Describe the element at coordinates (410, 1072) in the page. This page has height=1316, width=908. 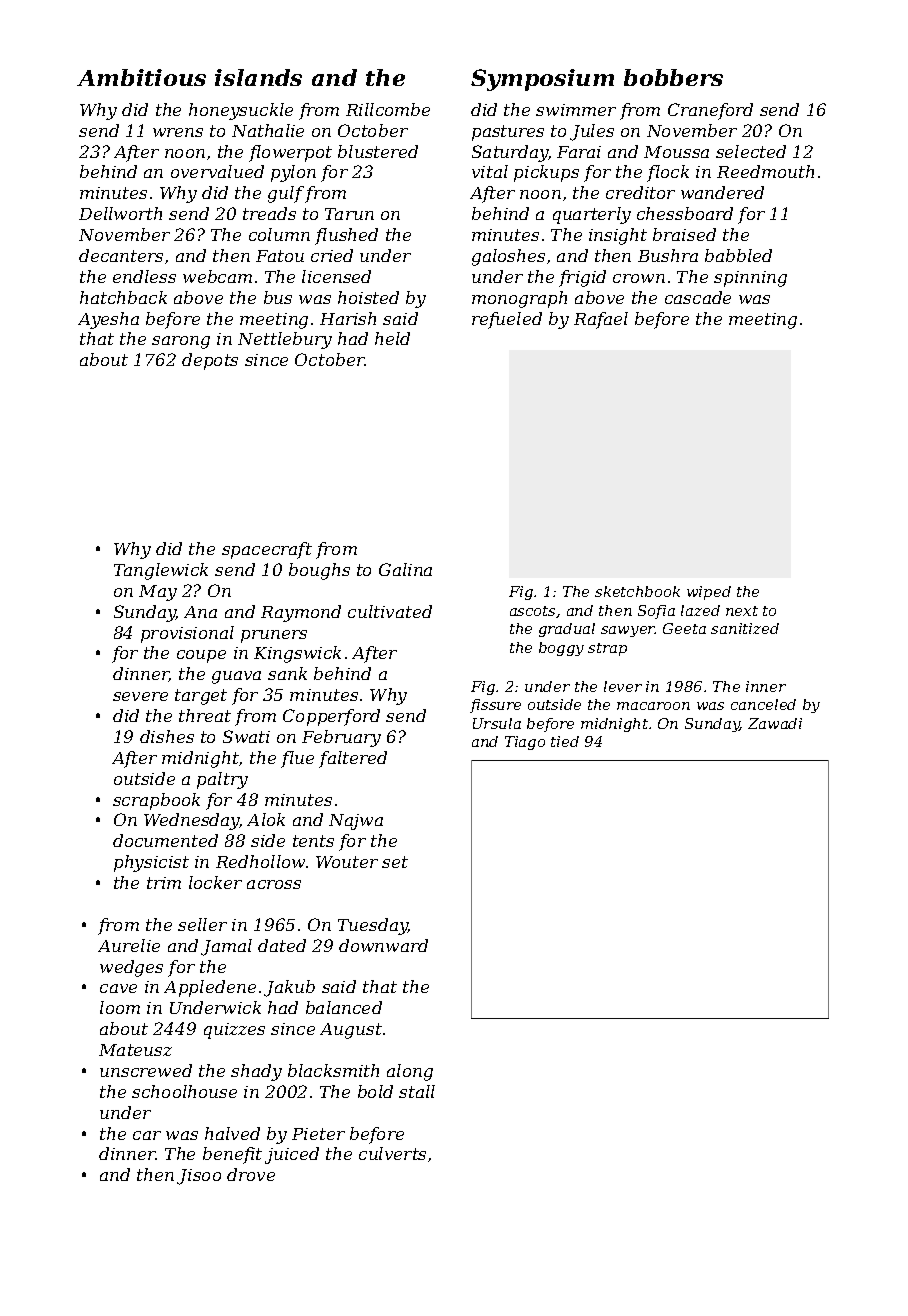
I see `along` at that location.
